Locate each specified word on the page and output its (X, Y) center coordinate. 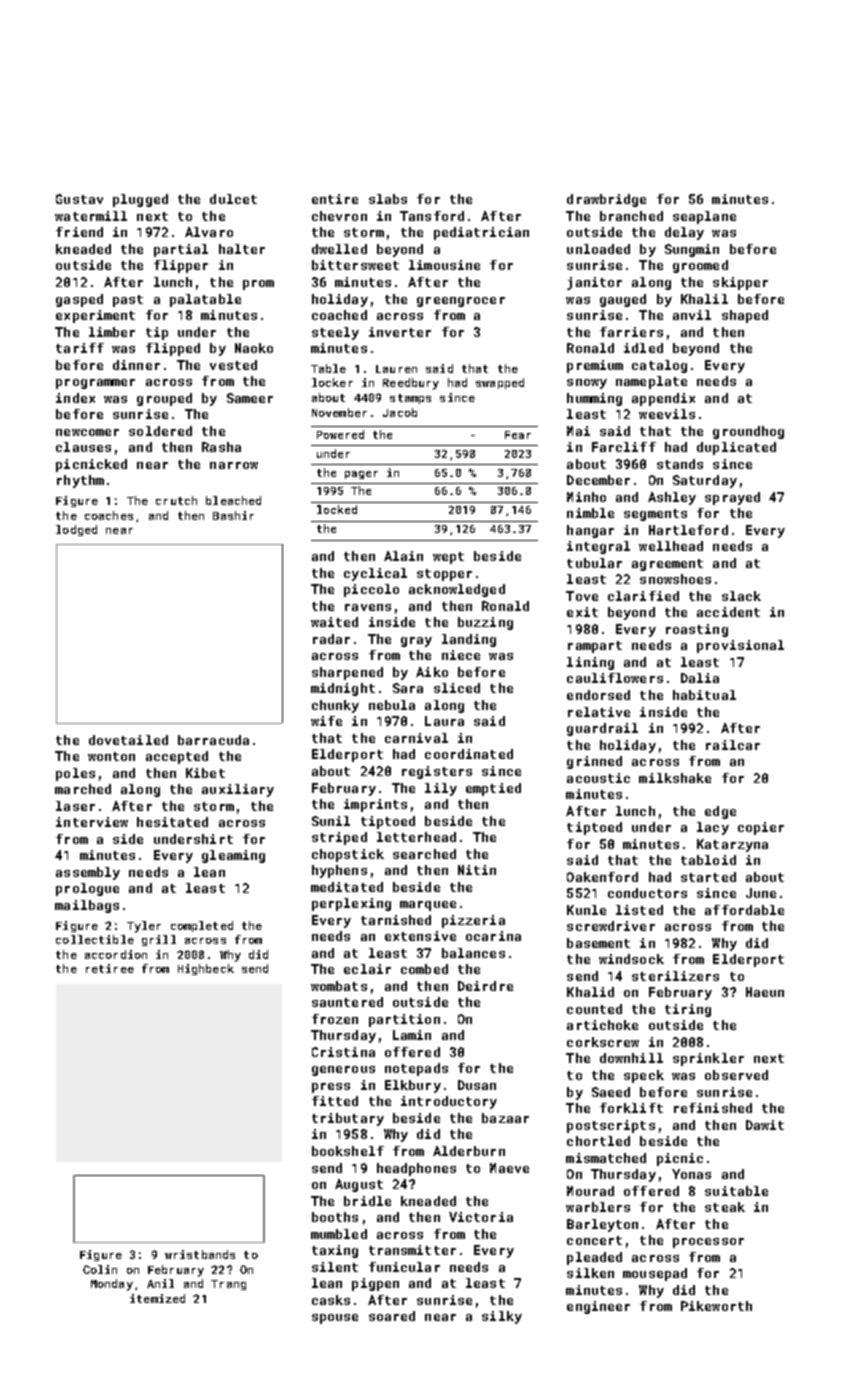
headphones (416, 1169)
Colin (100, 1269)
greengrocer (461, 302)
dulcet (233, 199)
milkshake (675, 778)
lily (441, 789)
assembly (88, 873)
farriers (631, 332)
